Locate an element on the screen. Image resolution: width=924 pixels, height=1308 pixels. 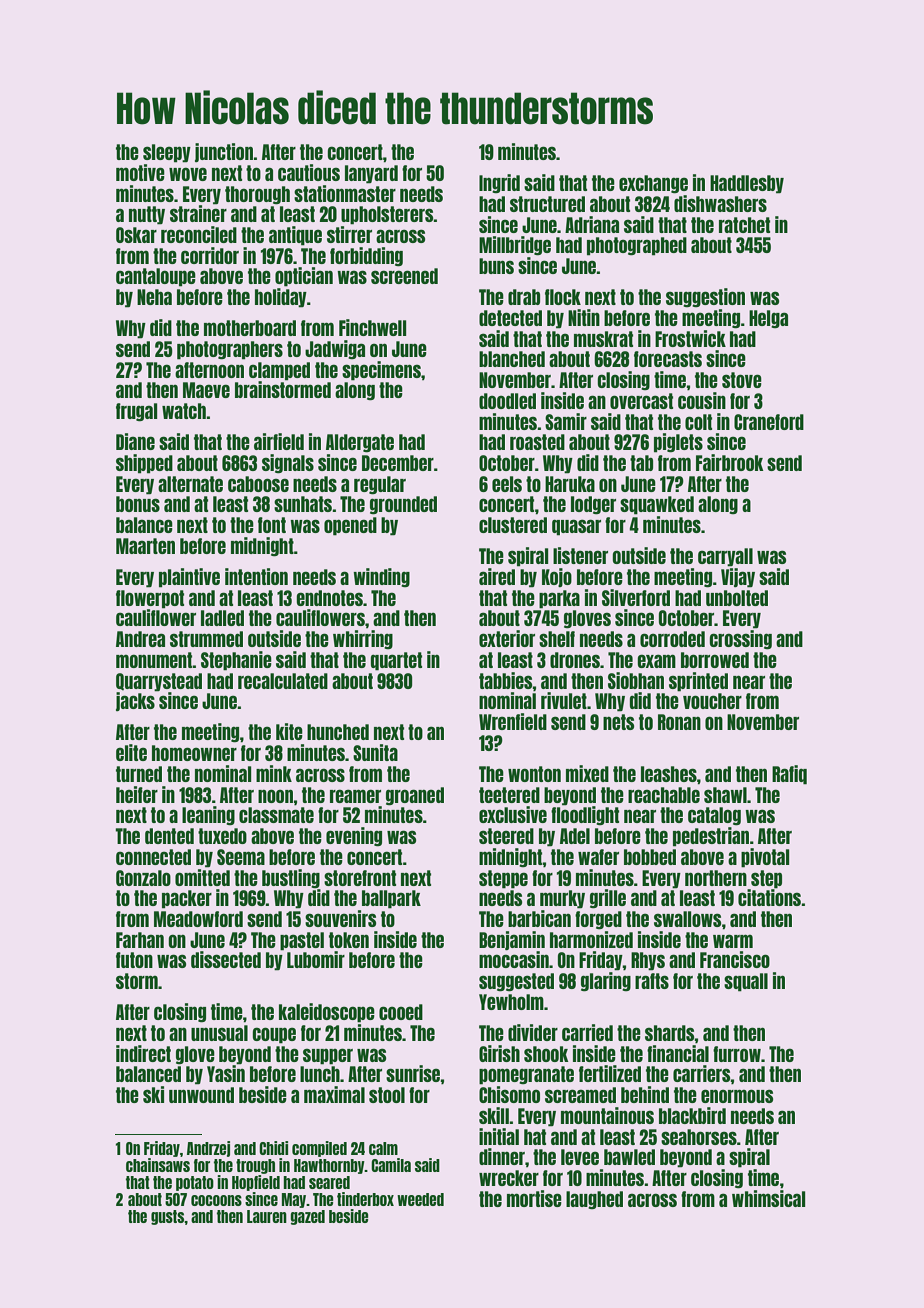
crossing is located at coordinates (740, 640).
